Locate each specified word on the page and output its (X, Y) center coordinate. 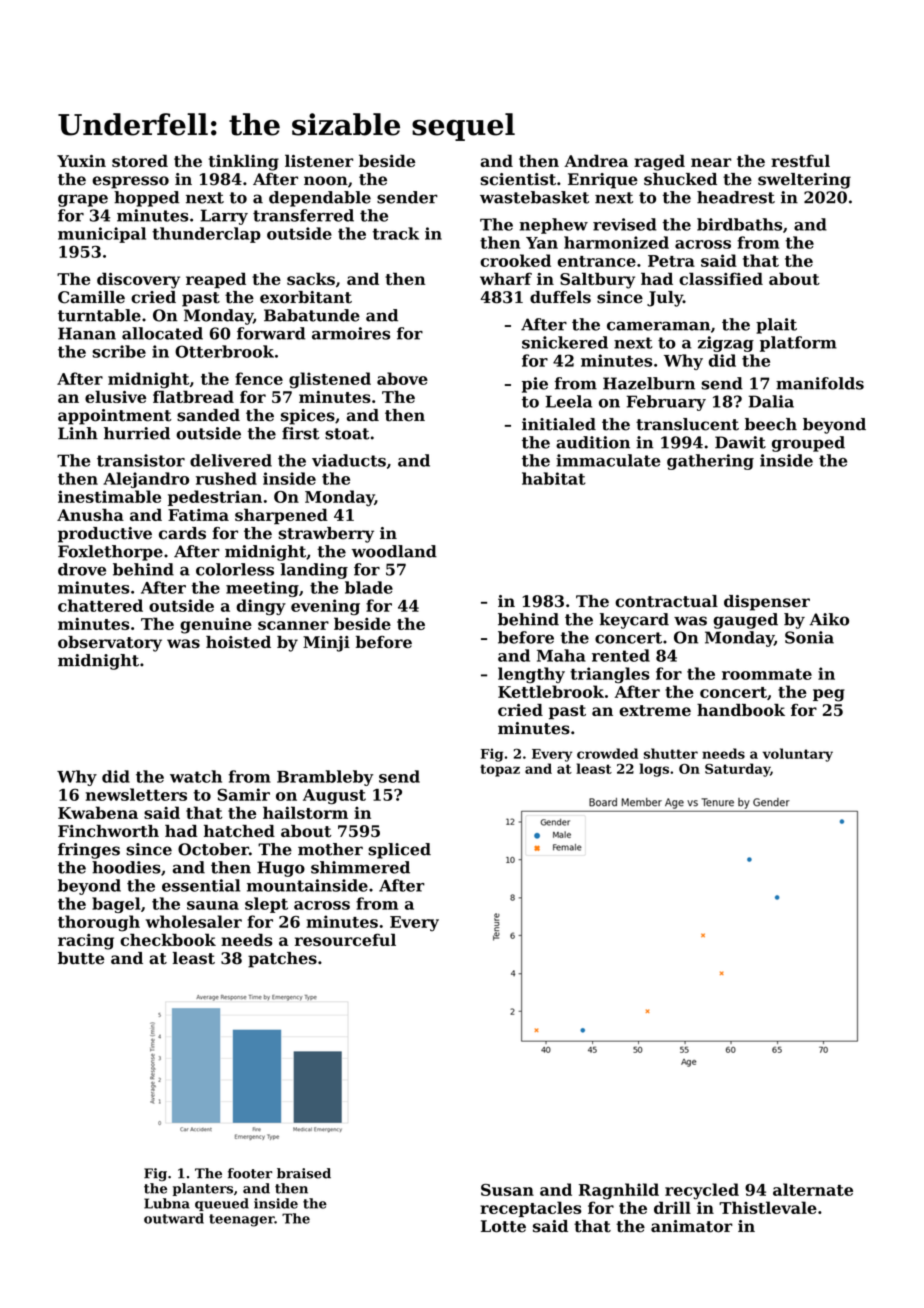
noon (326, 181)
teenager (241, 1220)
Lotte (503, 1226)
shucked (680, 179)
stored (140, 160)
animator (692, 1226)
